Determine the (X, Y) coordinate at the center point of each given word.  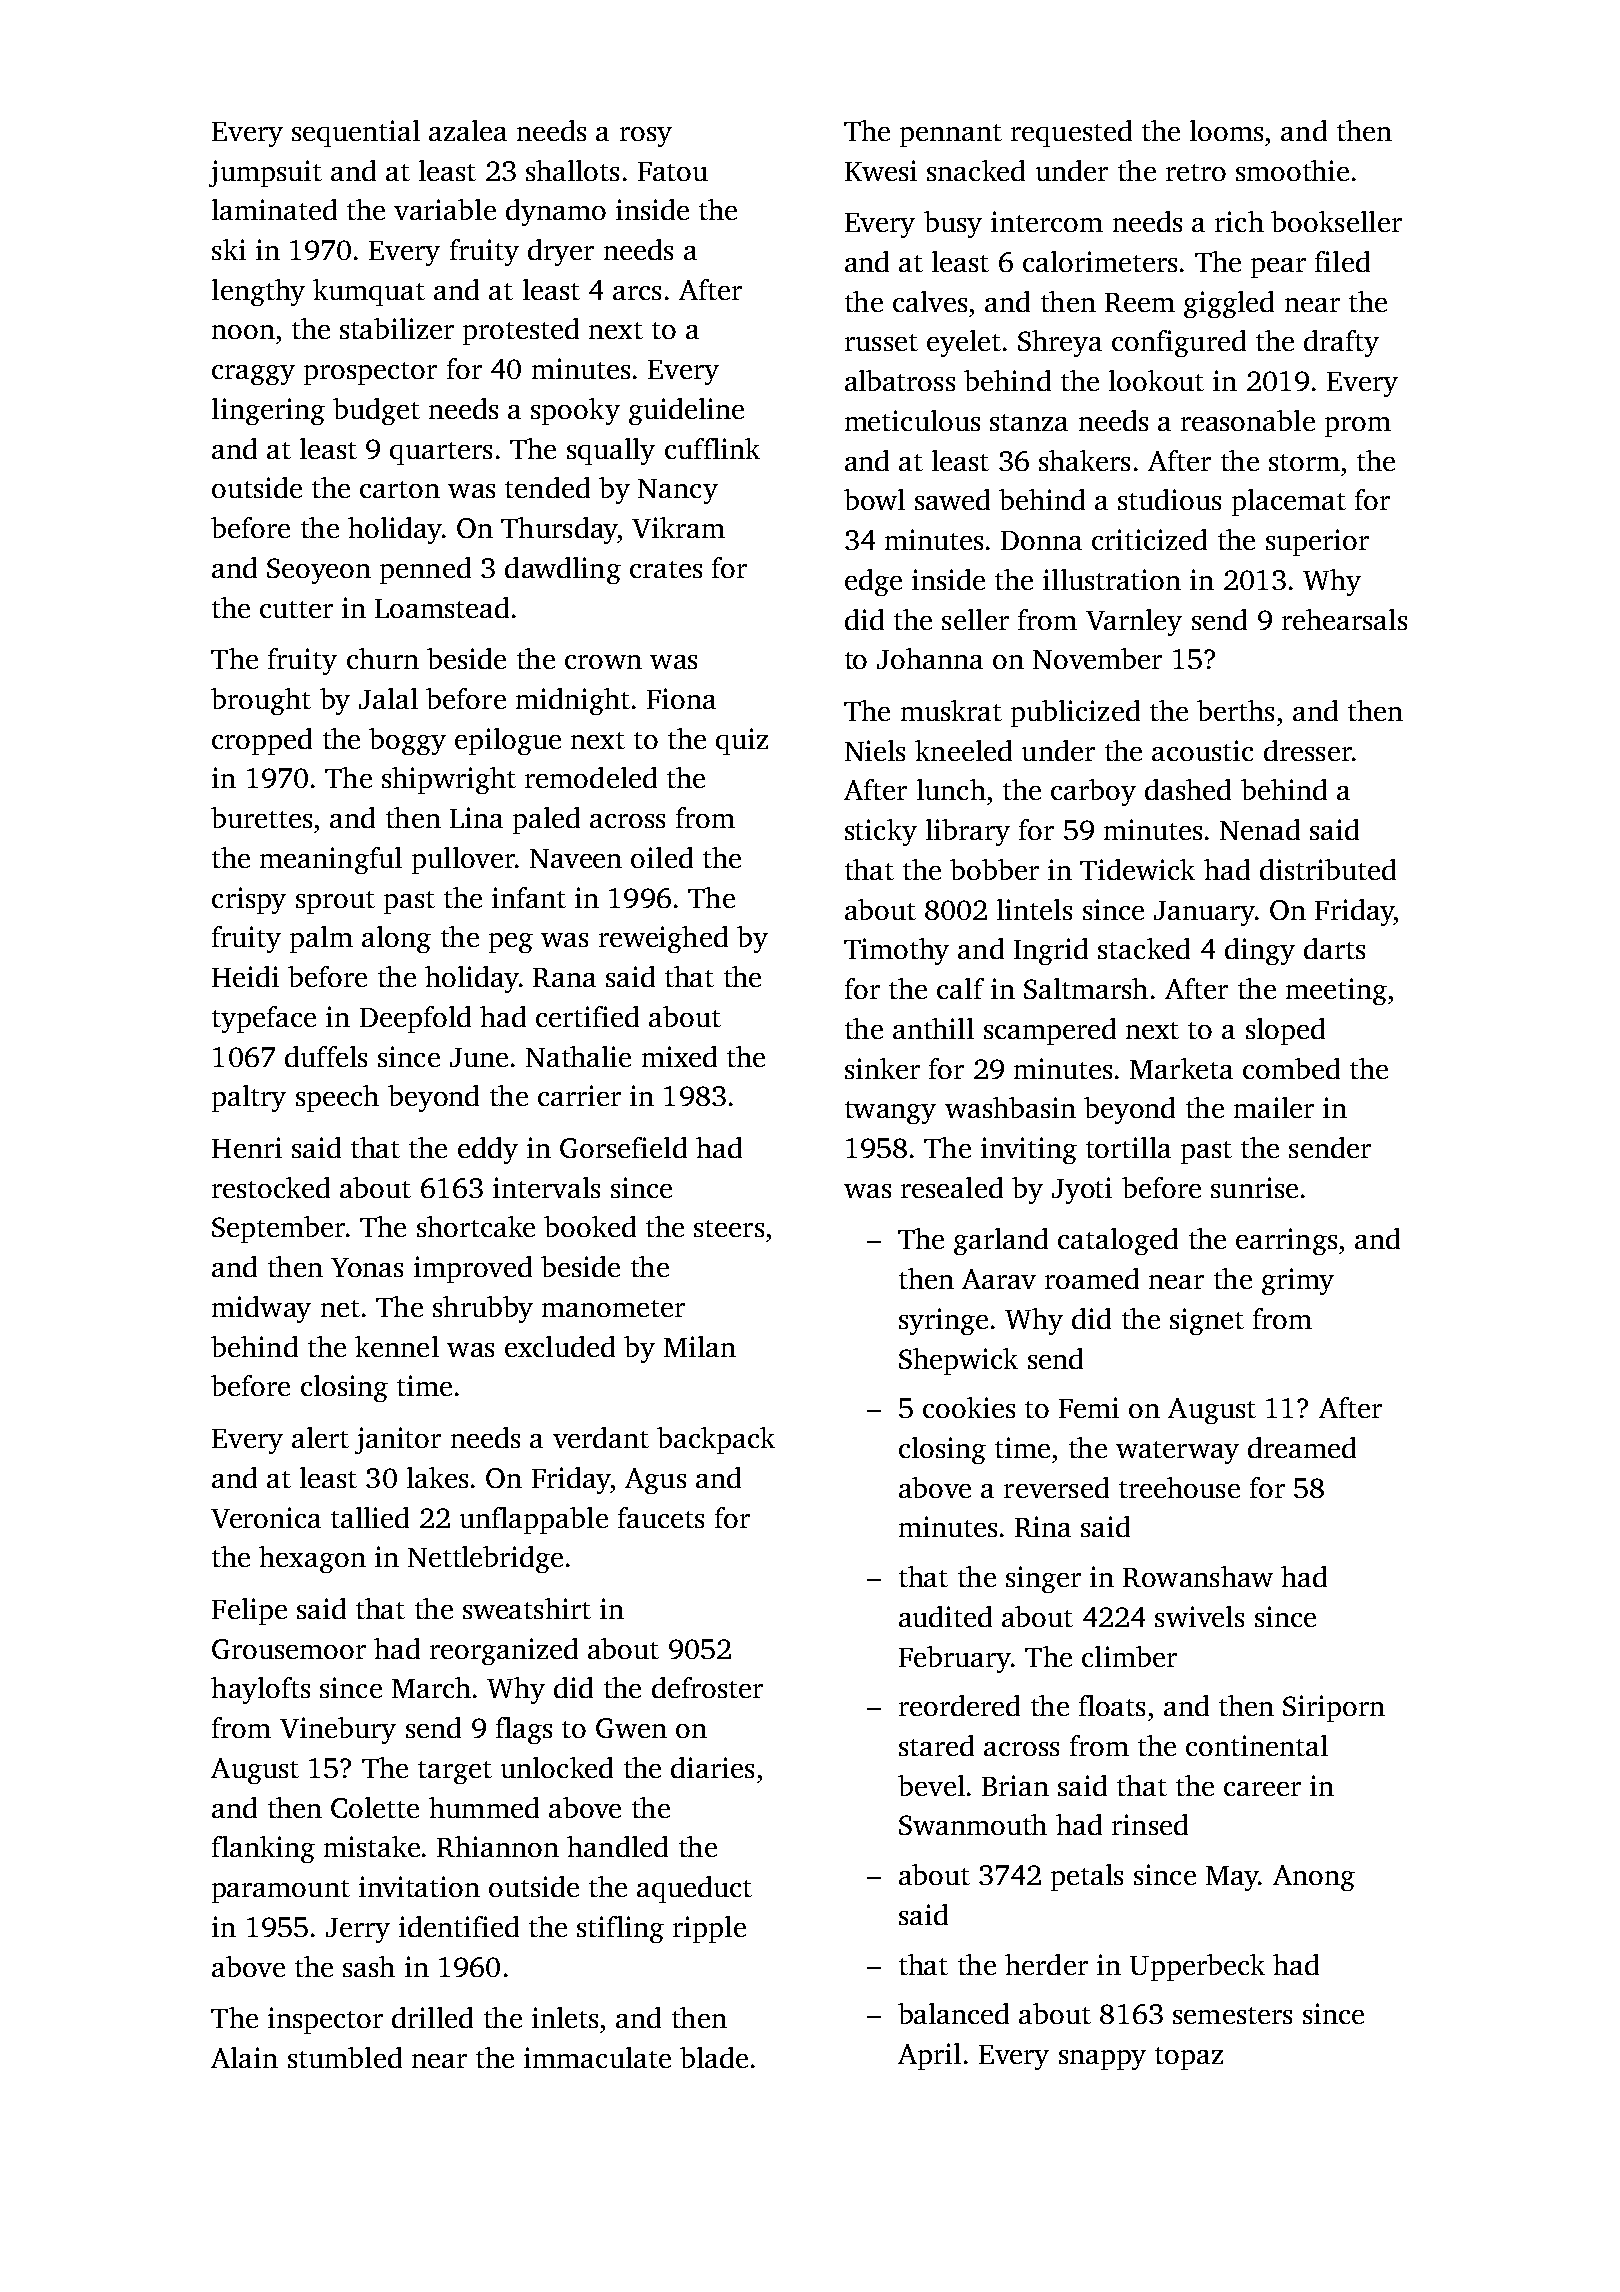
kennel (397, 1346)
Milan (700, 1346)
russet (881, 342)
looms (1226, 130)
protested (521, 331)
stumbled (345, 2057)
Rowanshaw (1198, 1576)
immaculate (597, 2057)
